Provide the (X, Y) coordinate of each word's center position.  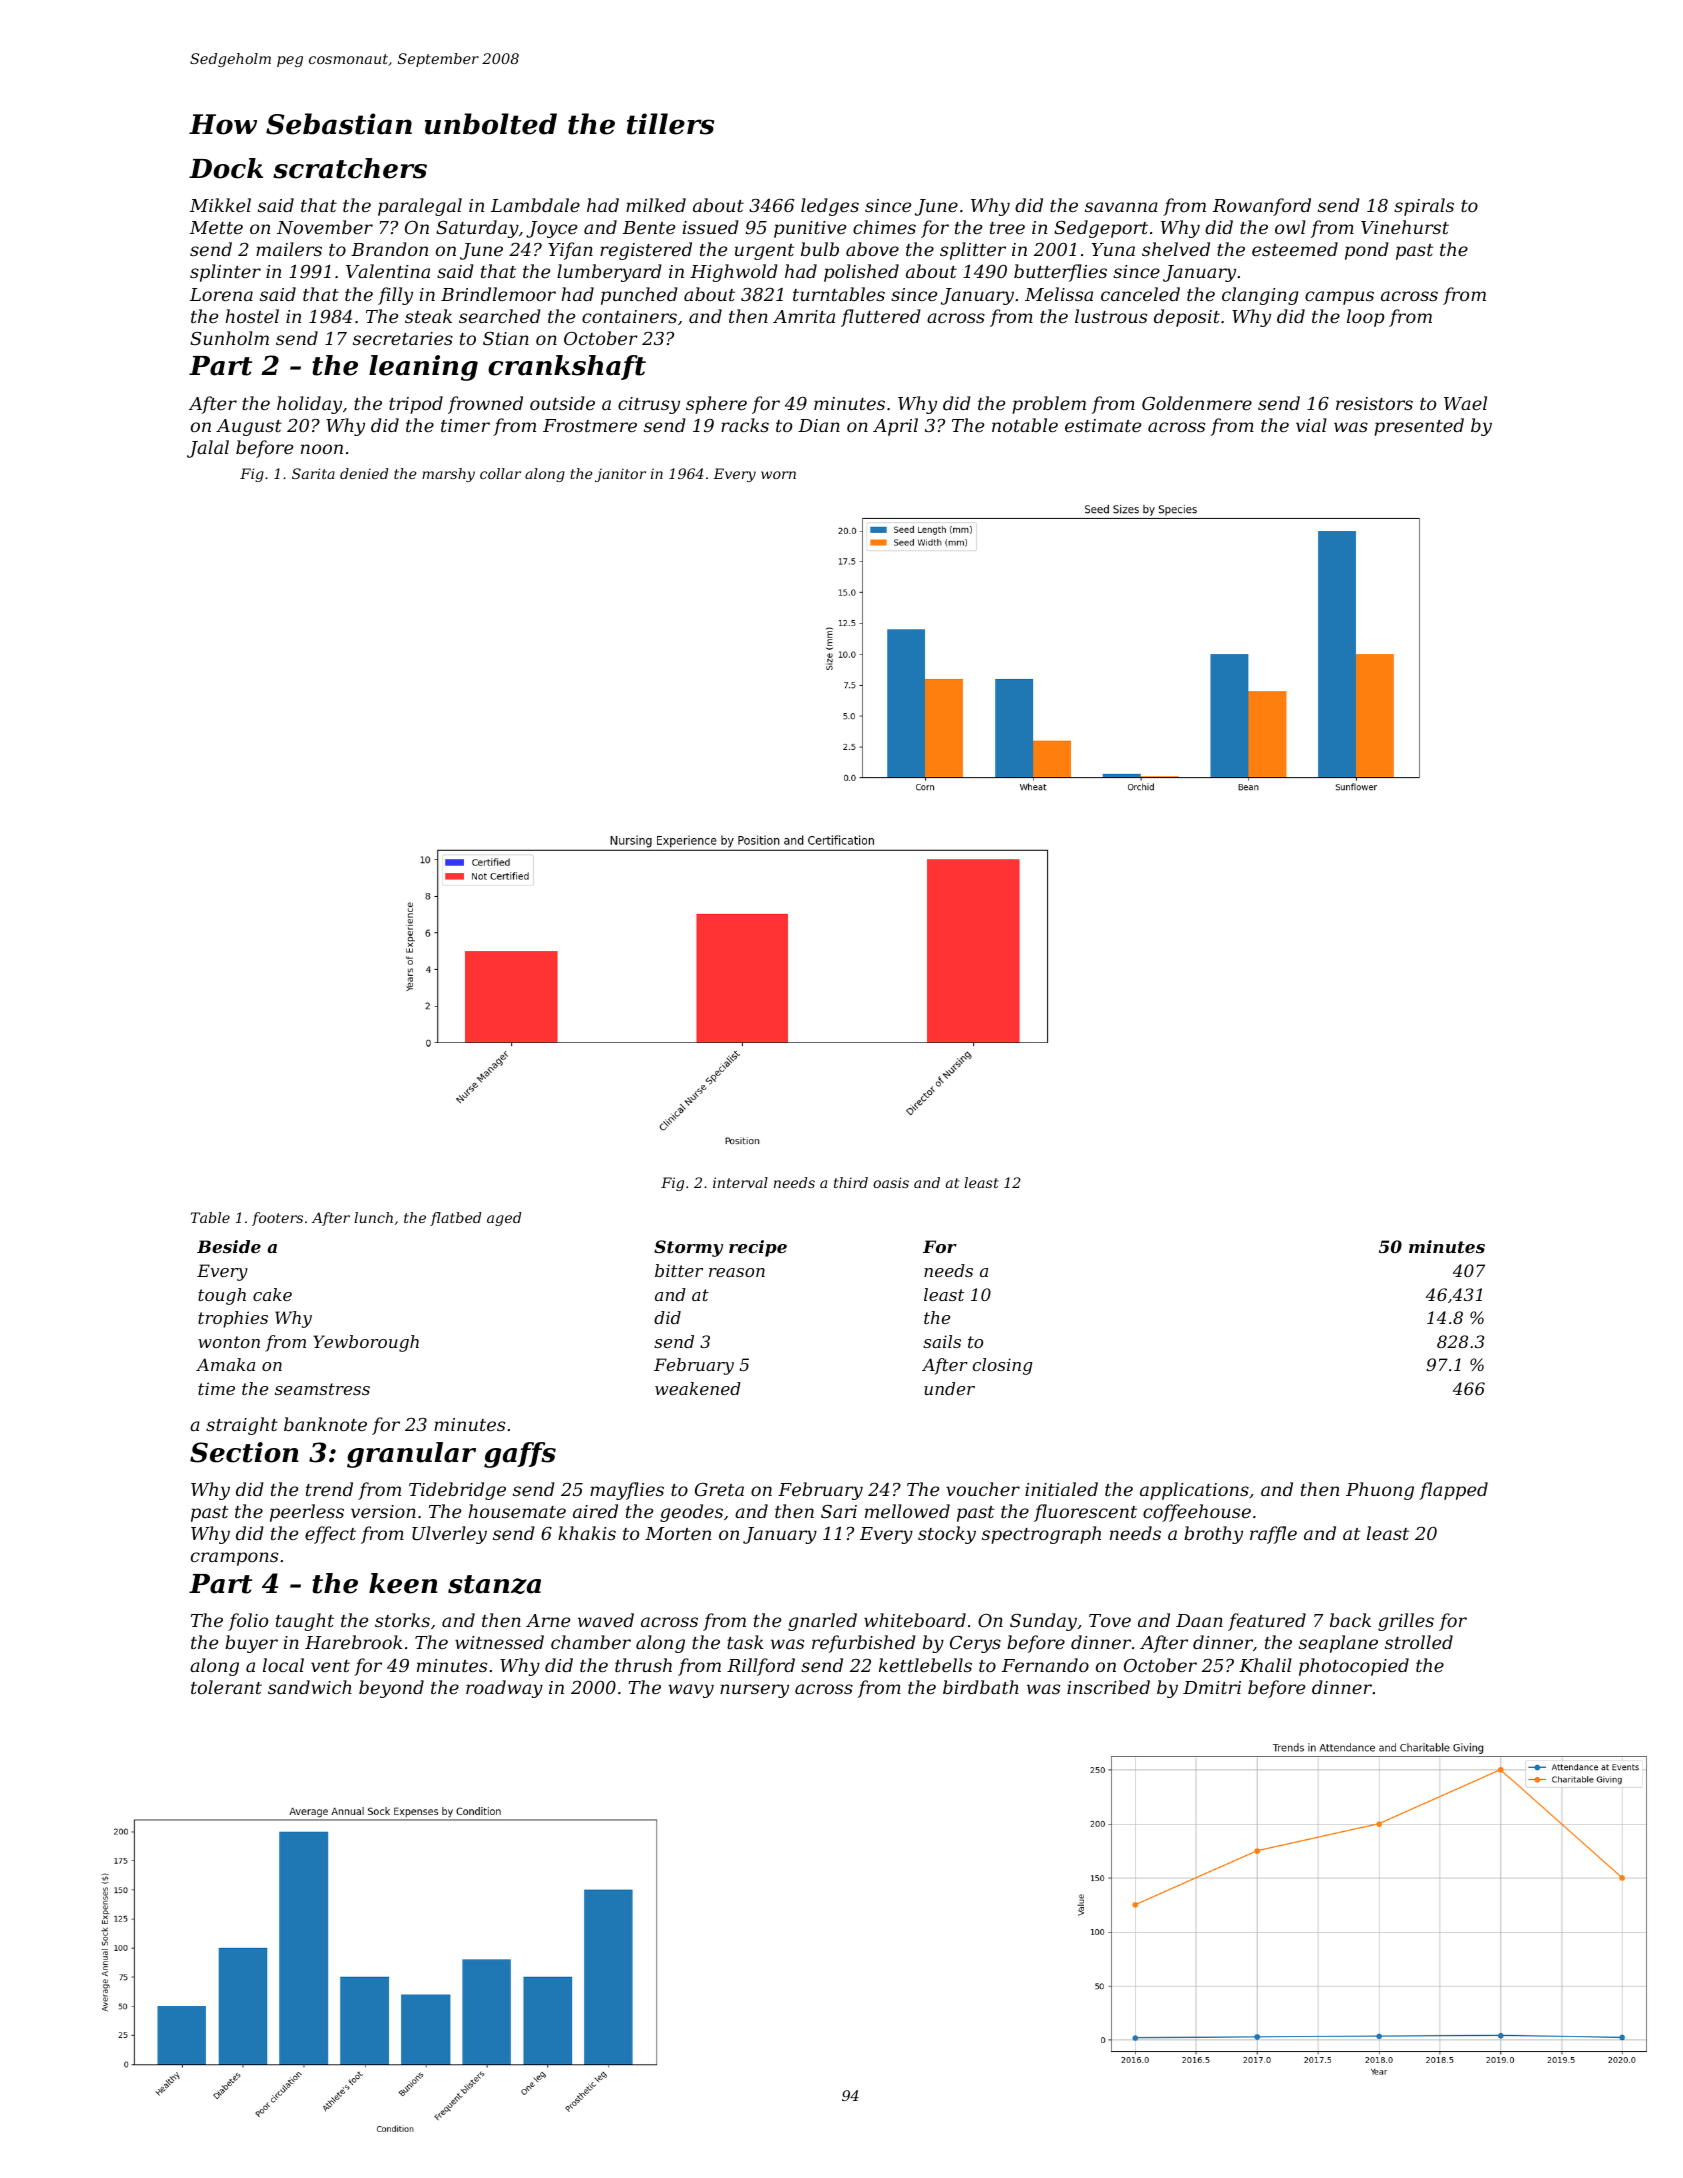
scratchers (350, 168)
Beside (229, 1246)
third (851, 1182)
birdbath (981, 1687)
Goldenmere (1197, 403)
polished (861, 273)
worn (778, 475)
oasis (891, 1182)
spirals (1424, 207)
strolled (1419, 1642)
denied (364, 473)
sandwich (310, 1687)
